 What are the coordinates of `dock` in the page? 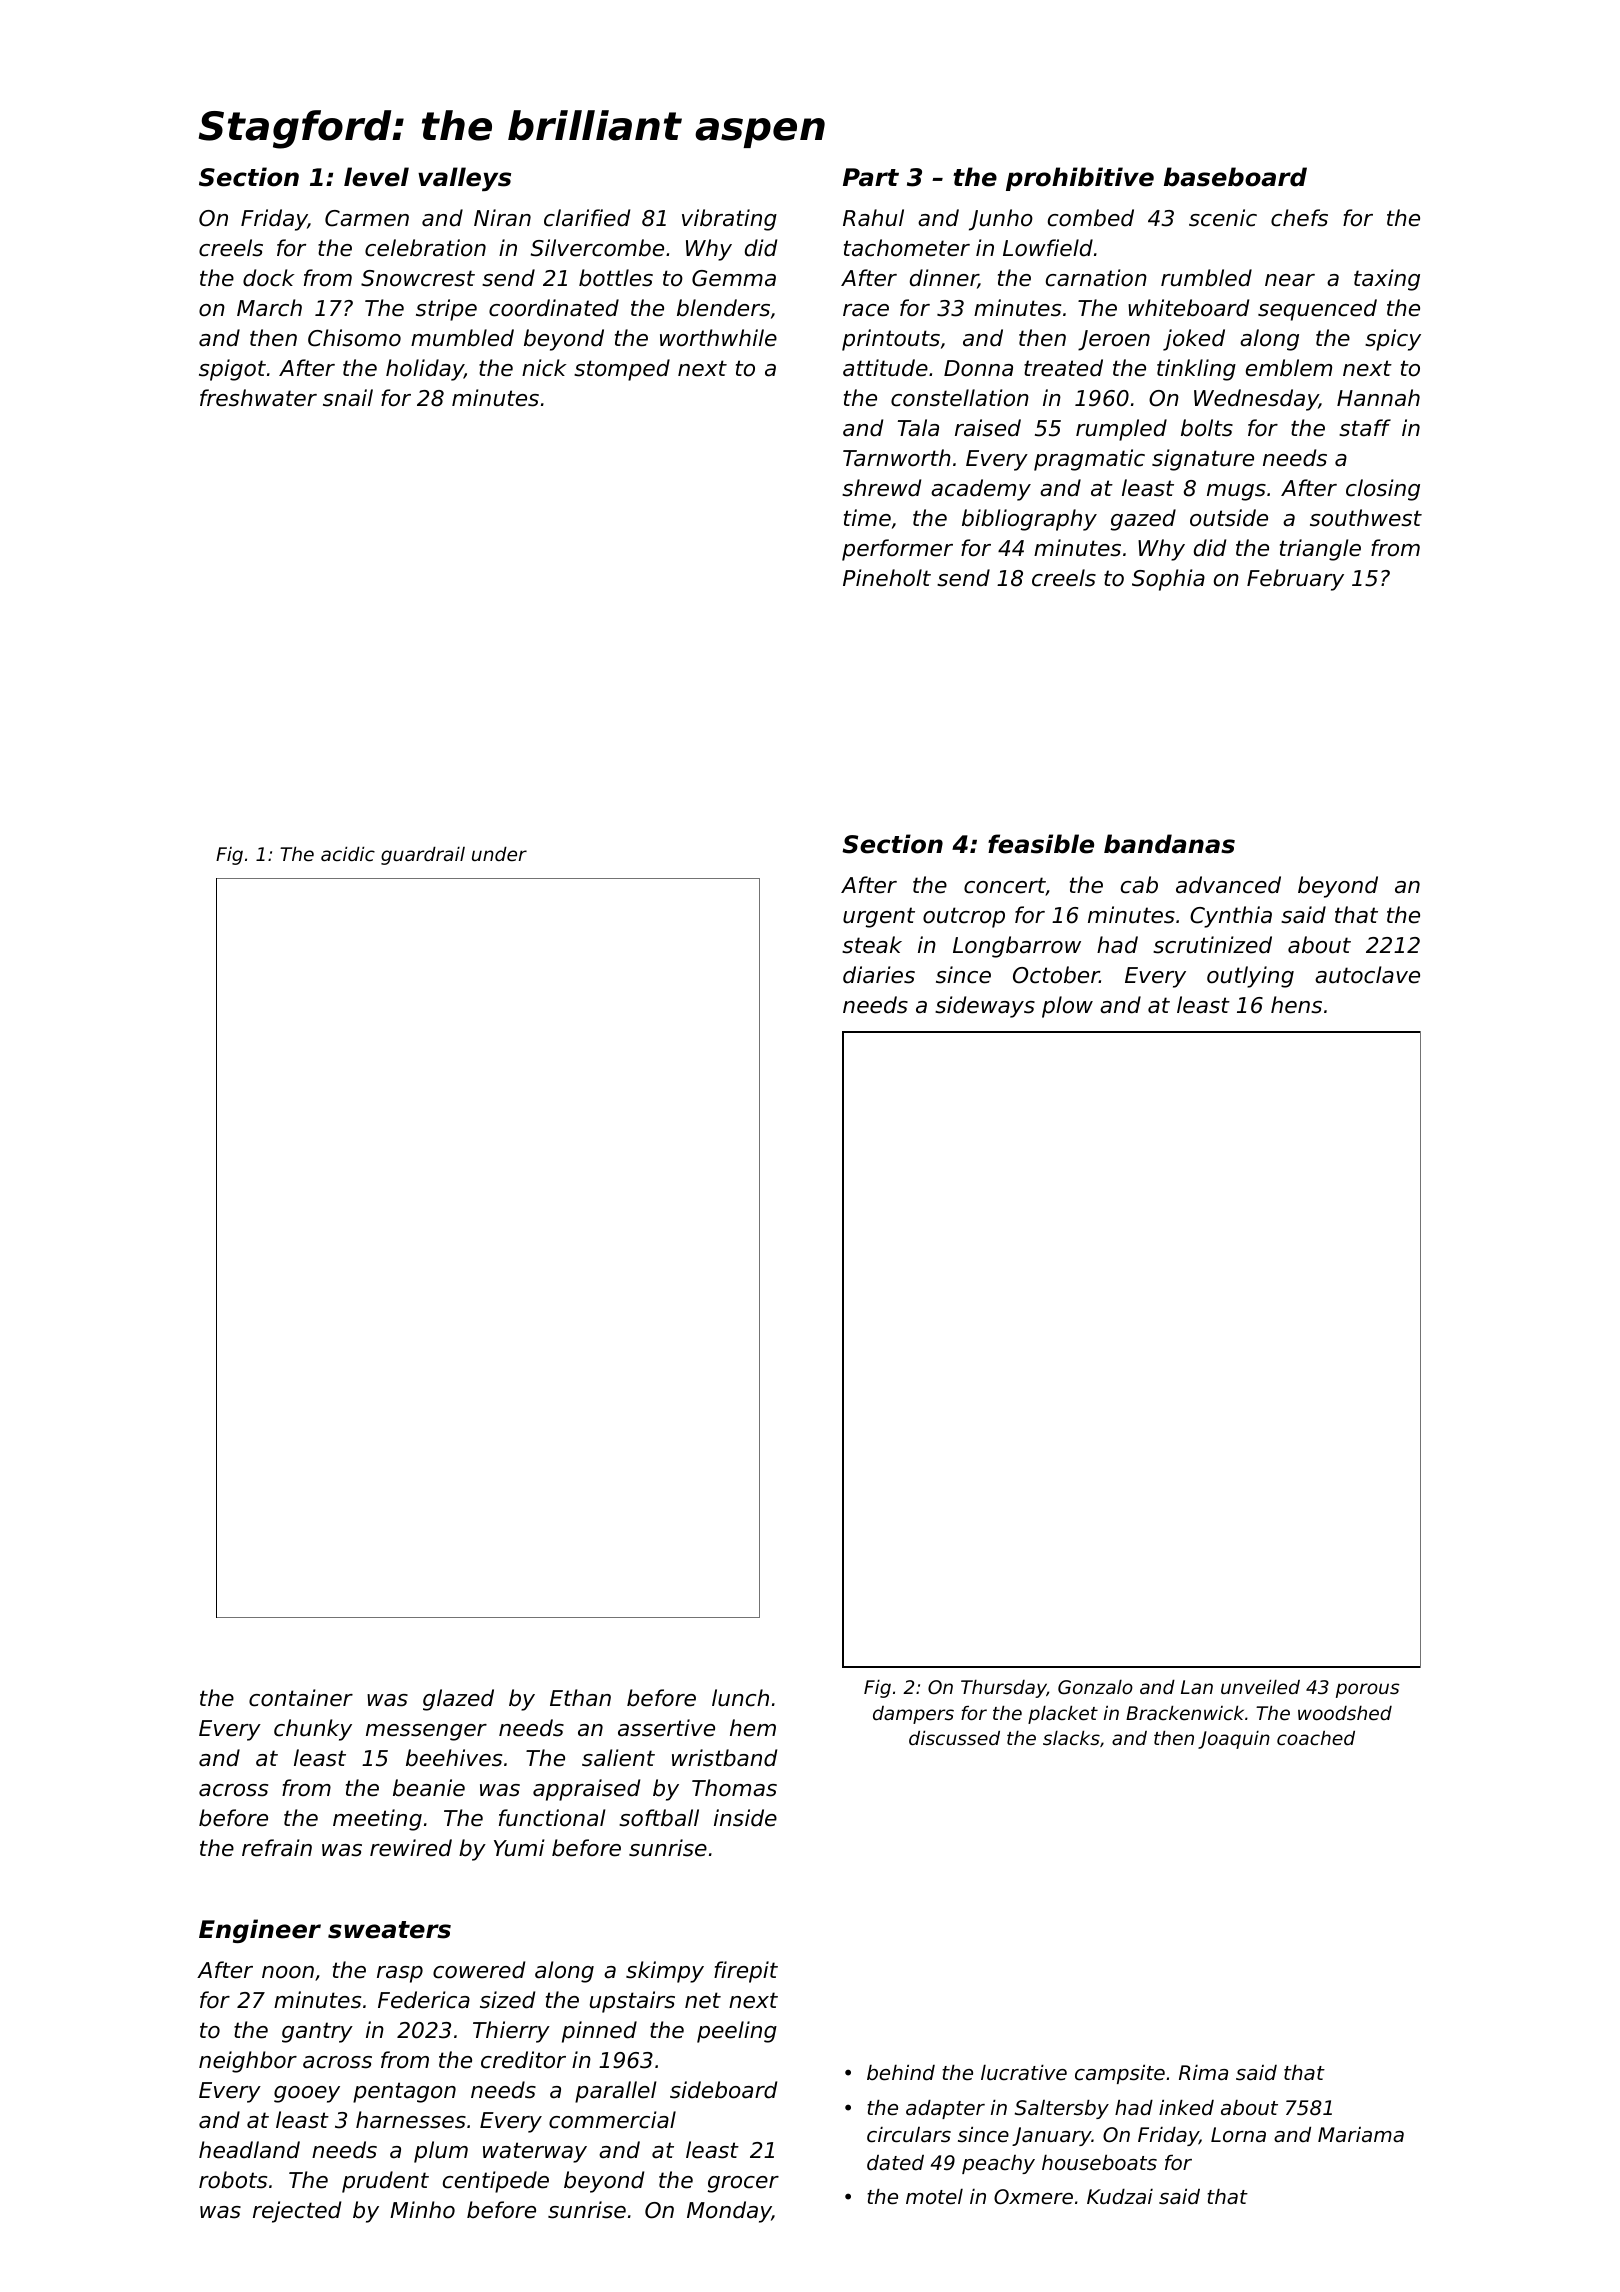 It's located at (269, 278).
